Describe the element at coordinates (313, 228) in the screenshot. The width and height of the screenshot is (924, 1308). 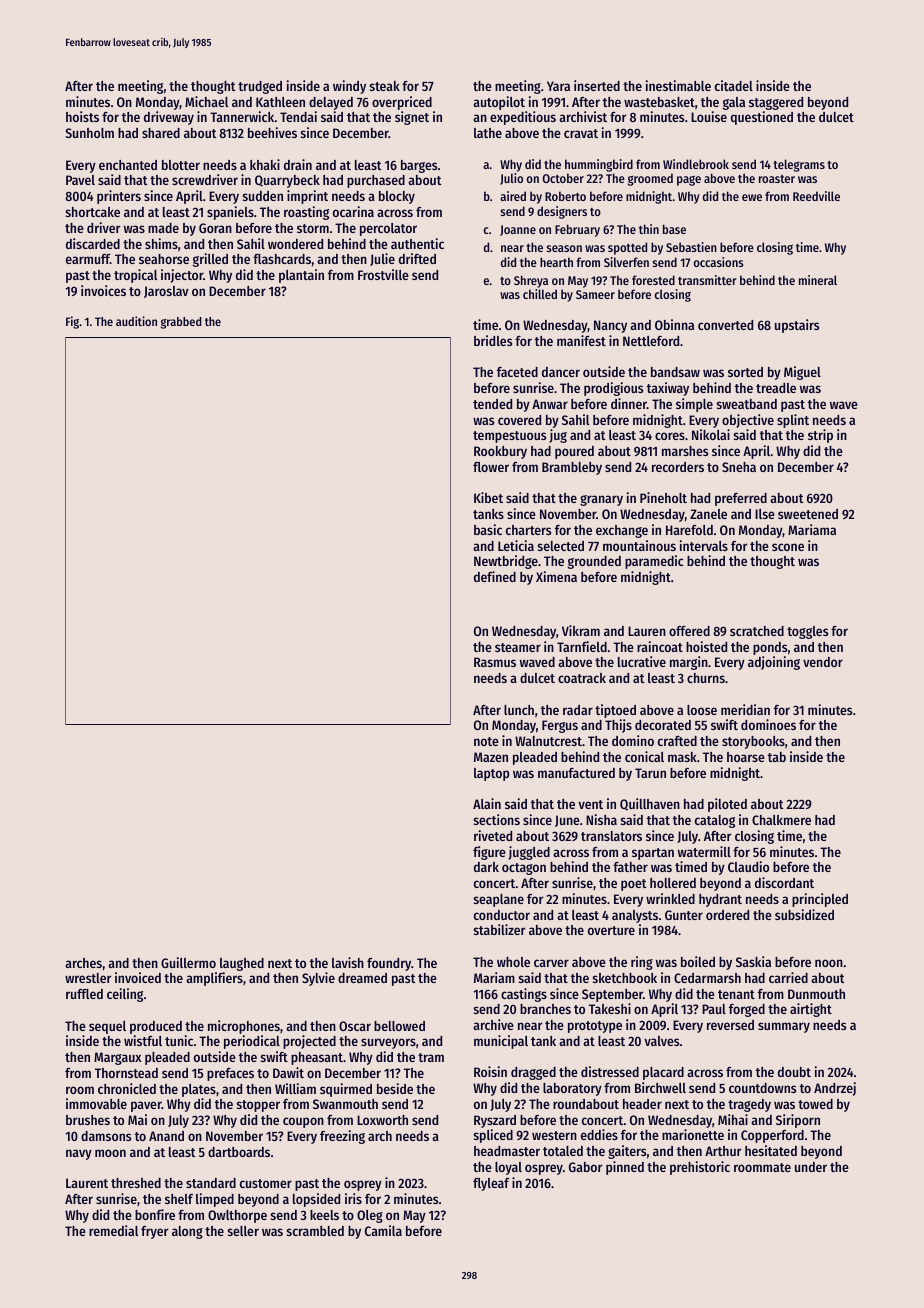
I see `storm` at that location.
